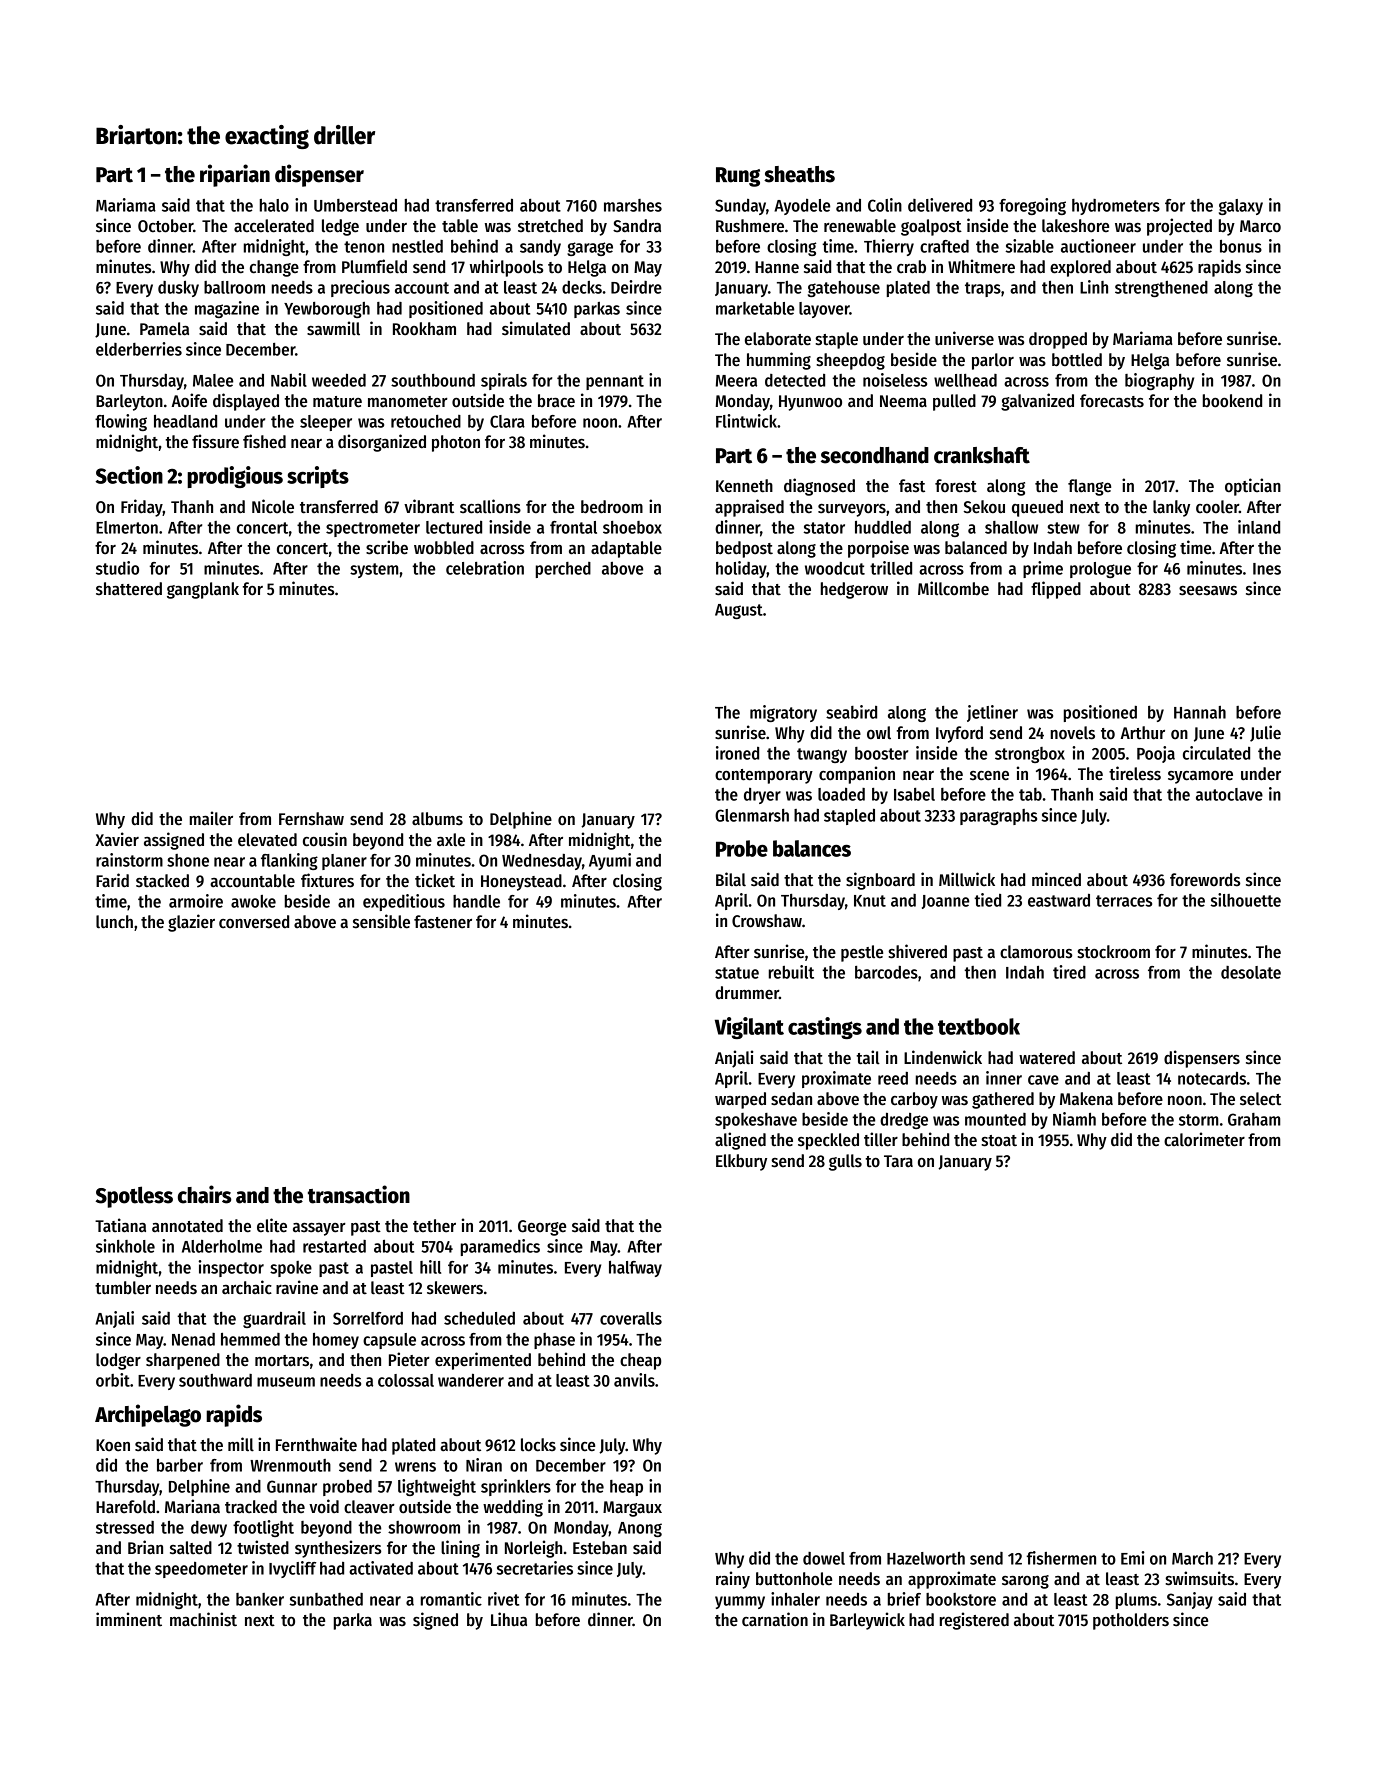 The image size is (1377, 1782). Describe the element at coordinates (740, 1100) in the page. I see `warped` at that location.
